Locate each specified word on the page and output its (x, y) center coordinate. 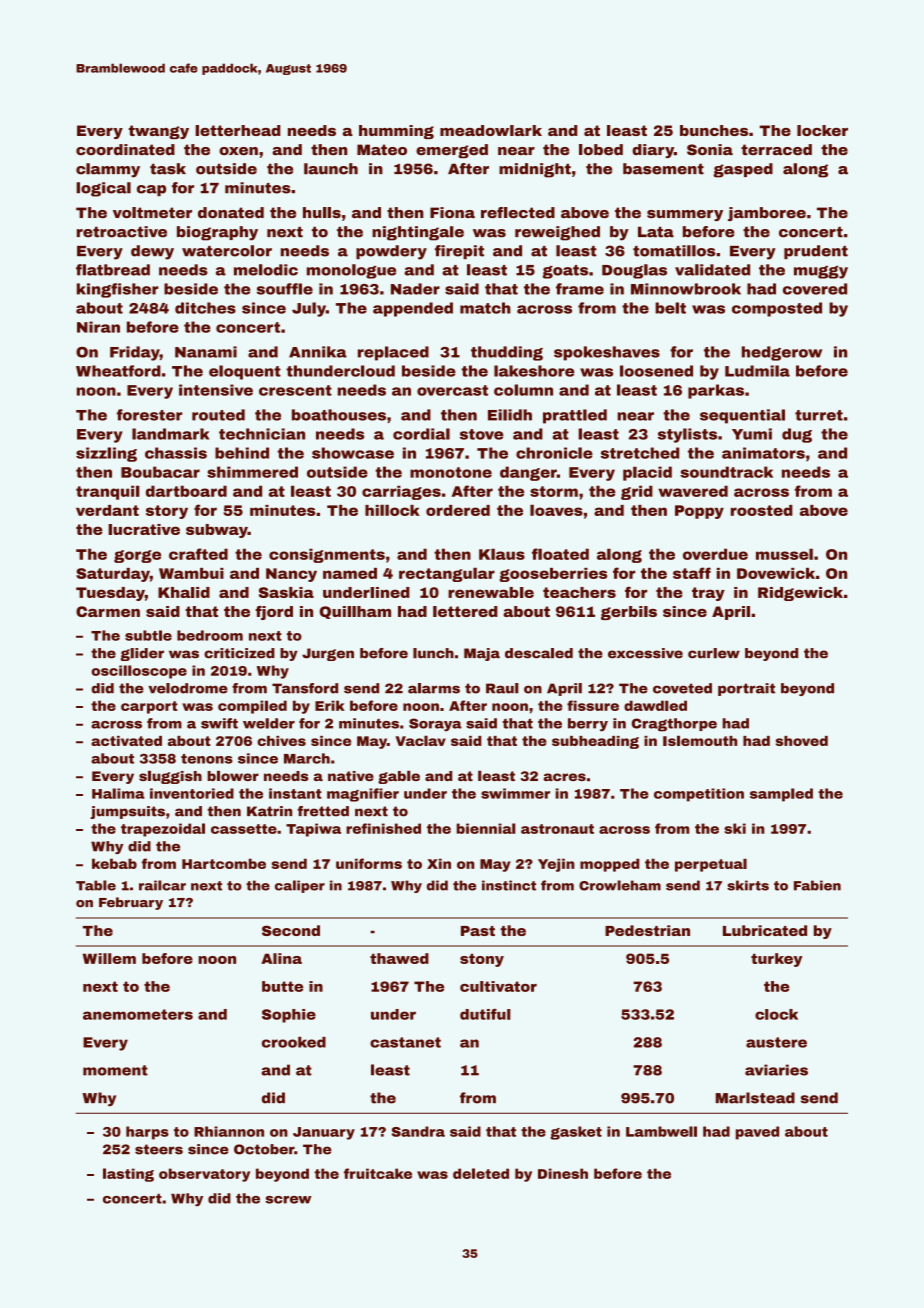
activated (126, 741)
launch (331, 169)
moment (115, 1070)
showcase (353, 453)
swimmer (515, 793)
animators (763, 453)
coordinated (125, 149)
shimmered (252, 472)
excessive (645, 653)
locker (822, 130)
